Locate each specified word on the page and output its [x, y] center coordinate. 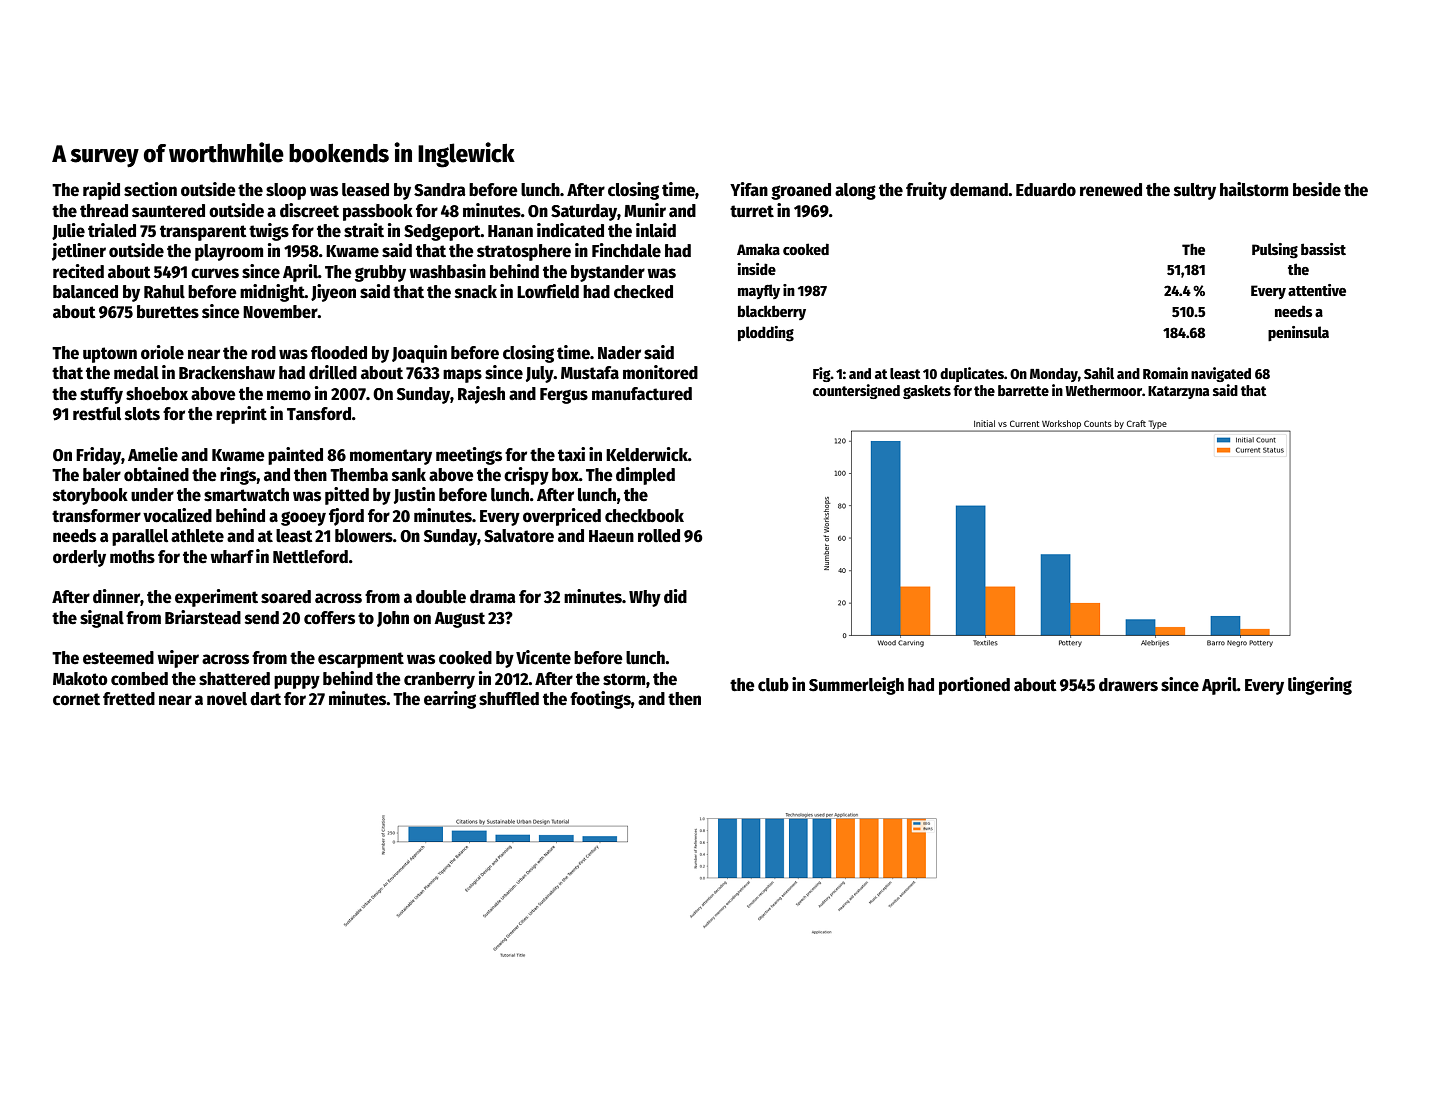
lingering [1320, 686]
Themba [359, 475]
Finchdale [626, 250]
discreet [309, 210]
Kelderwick [647, 454]
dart [265, 699]
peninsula [1298, 333]
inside [757, 269]
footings [600, 700]
